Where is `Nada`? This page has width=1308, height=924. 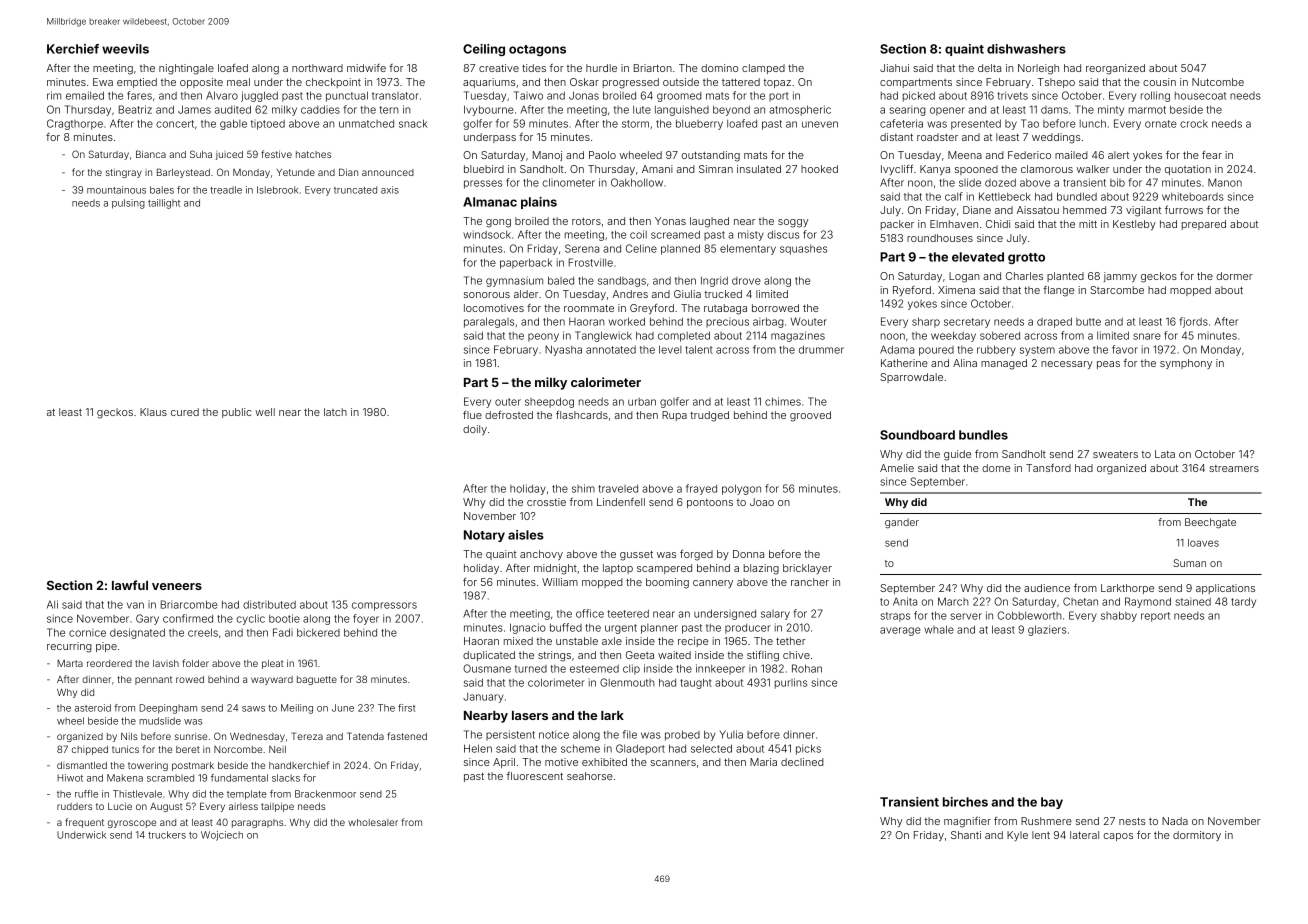 Nada is located at coordinates (1175, 821).
